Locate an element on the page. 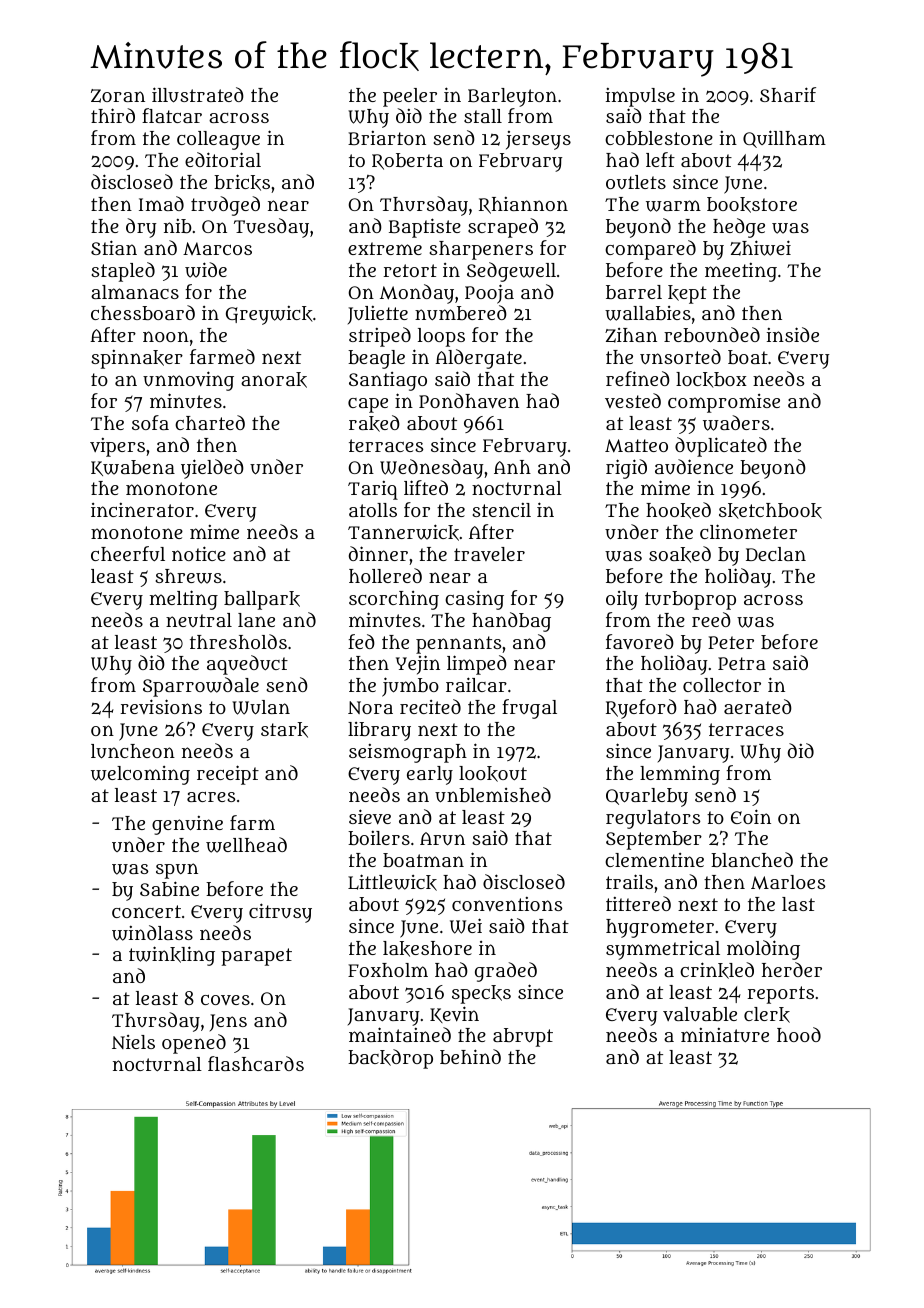 The height and width of the document is (1308, 924). Niels is located at coordinates (133, 1042).
